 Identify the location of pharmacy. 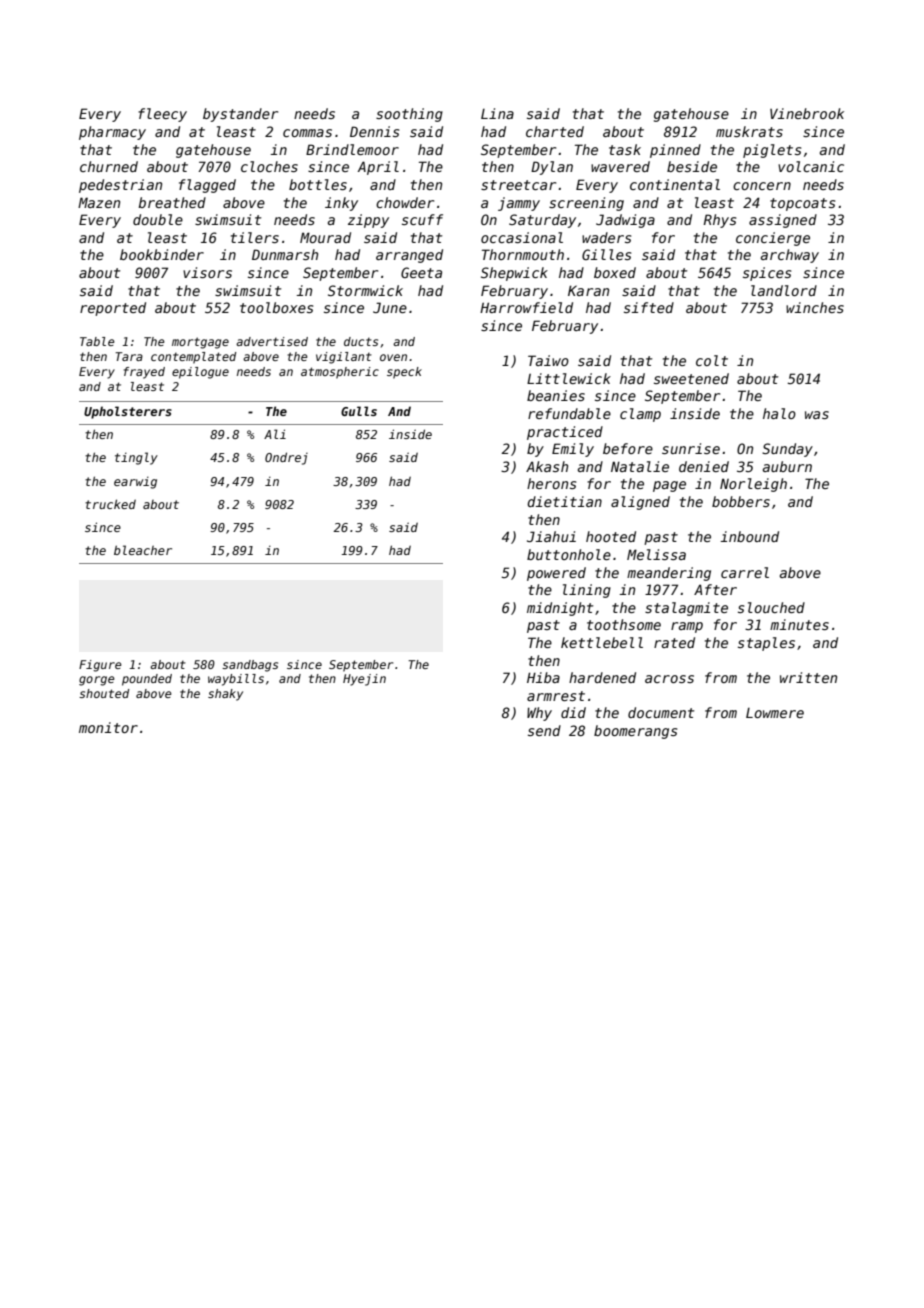
(112, 133).
